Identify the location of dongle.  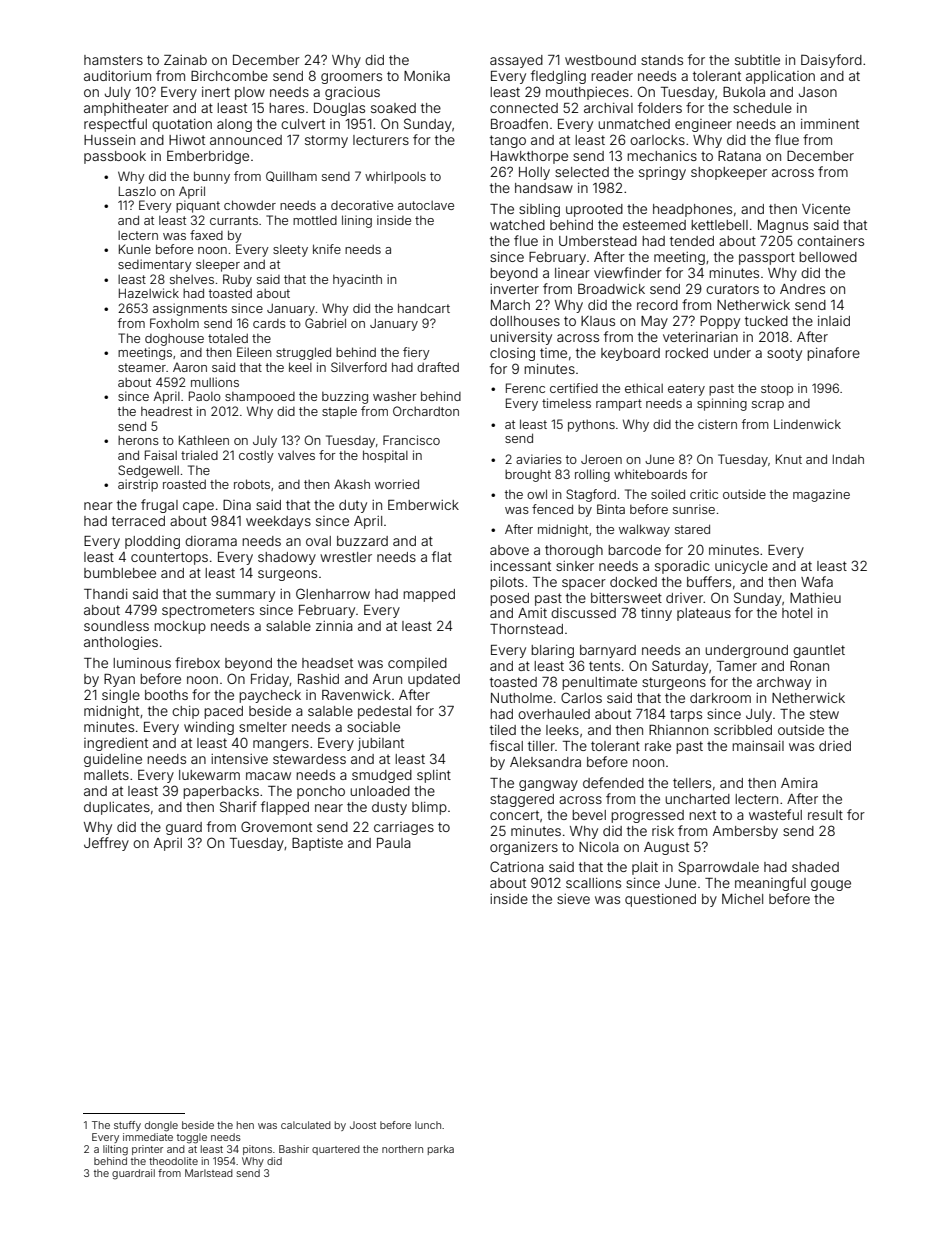
(161, 1126).
